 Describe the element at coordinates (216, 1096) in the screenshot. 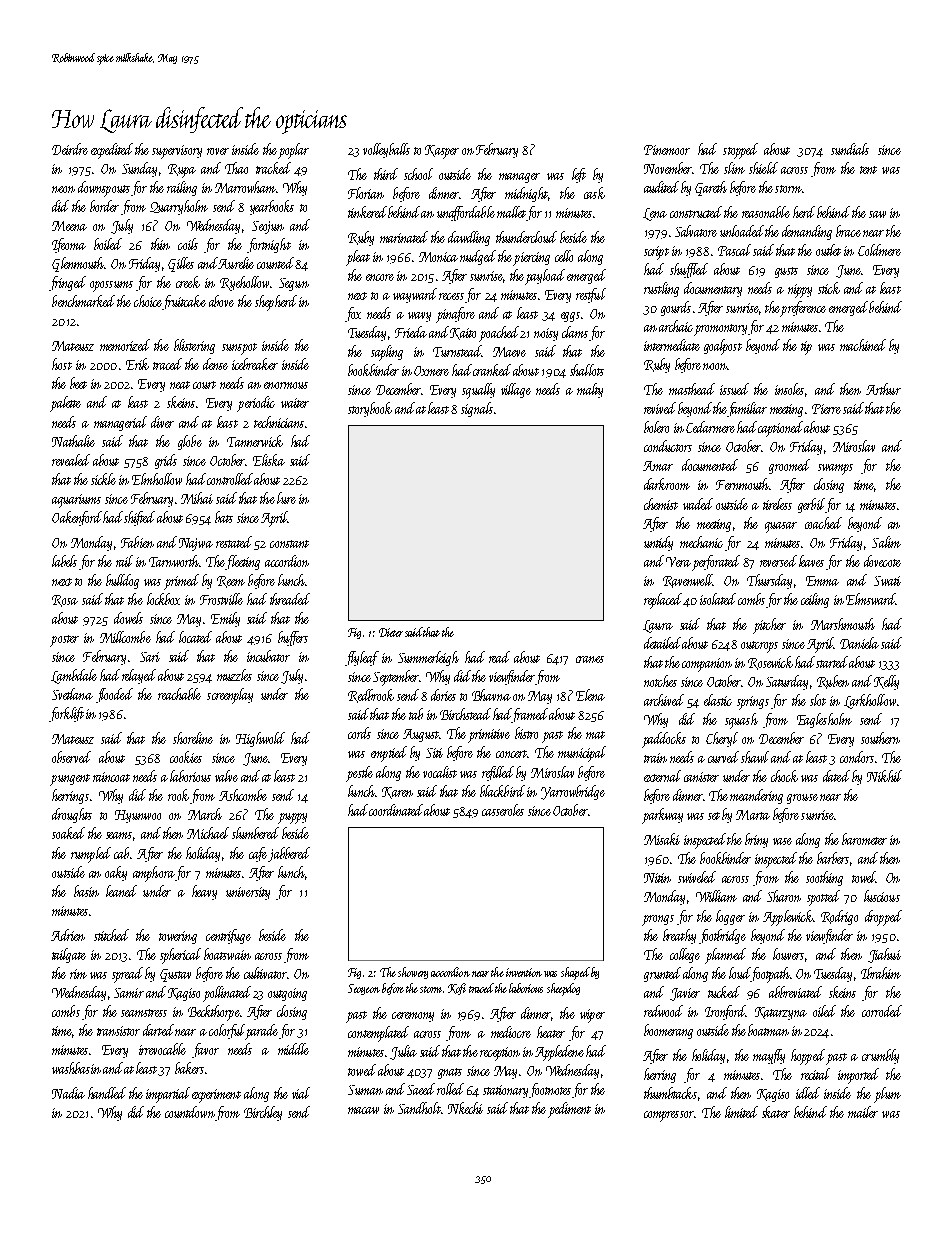

I see `experiment` at that location.
